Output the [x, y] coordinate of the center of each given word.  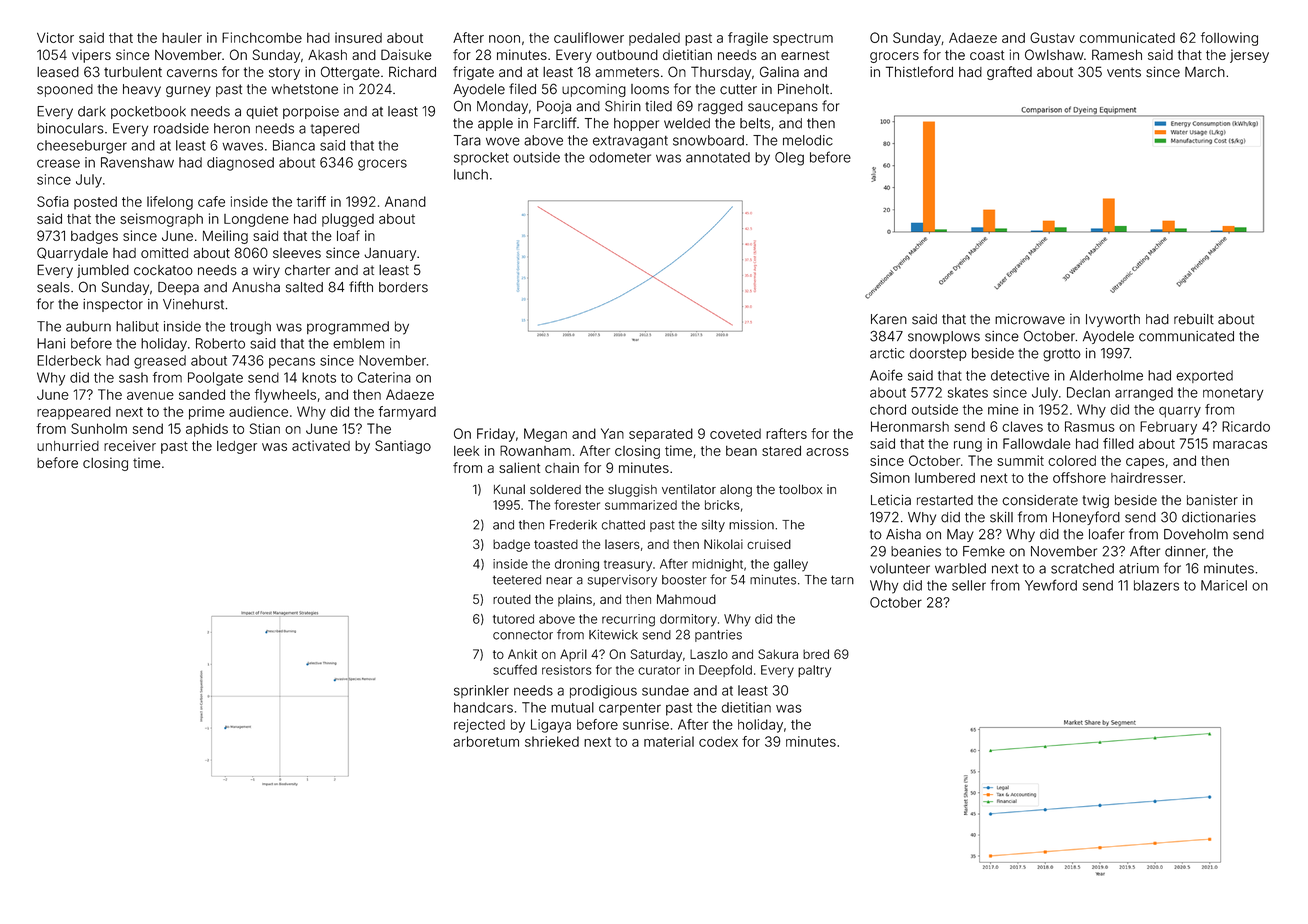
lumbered [945, 478]
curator [659, 670]
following [1229, 39]
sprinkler [481, 691]
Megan [545, 435]
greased [160, 362]
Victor [55, 37]
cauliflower [589, 37]
